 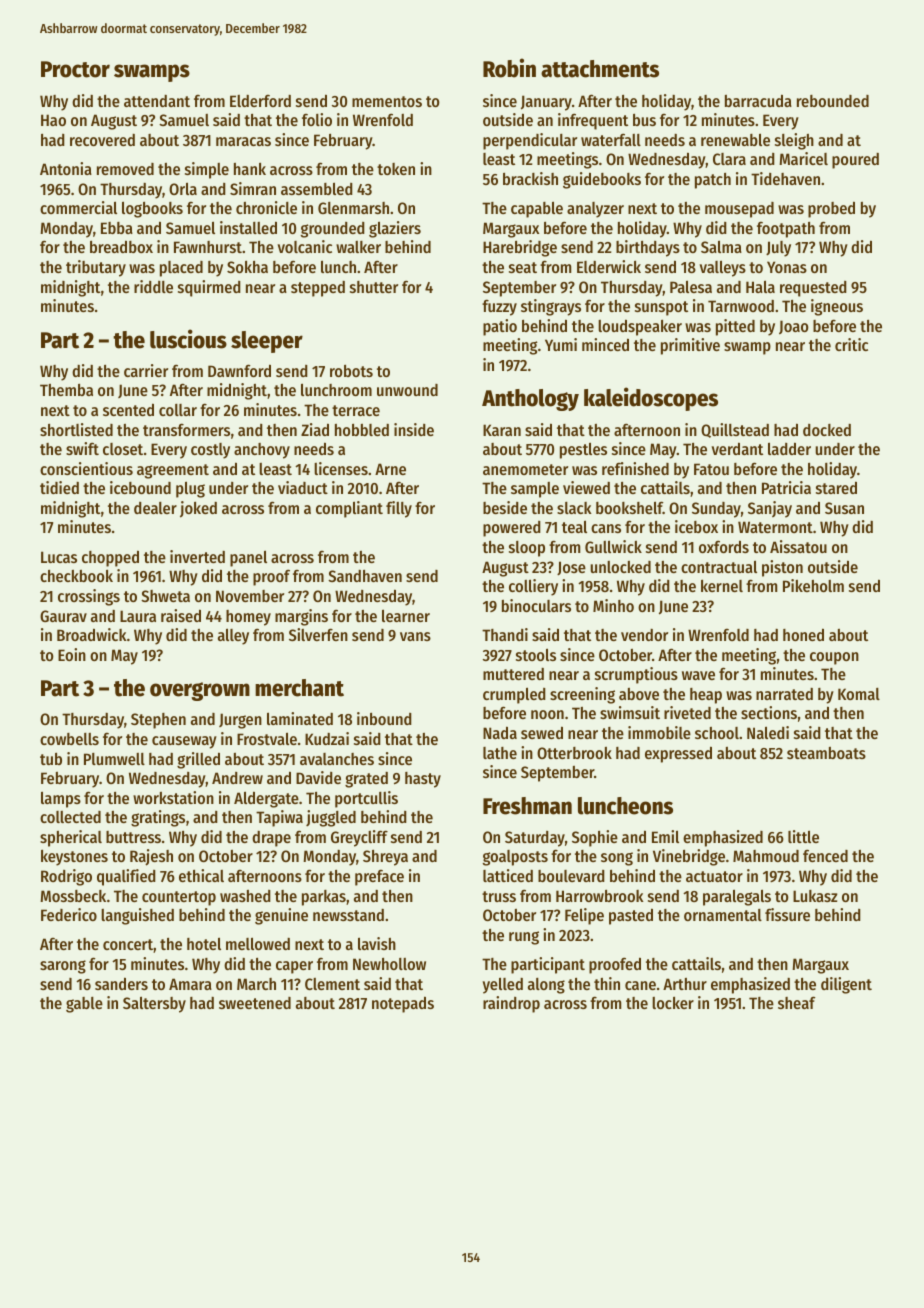 What do you see at coordinates (158, 721) in the image?
I see `Stephen` at bounding box center [158, 721].
